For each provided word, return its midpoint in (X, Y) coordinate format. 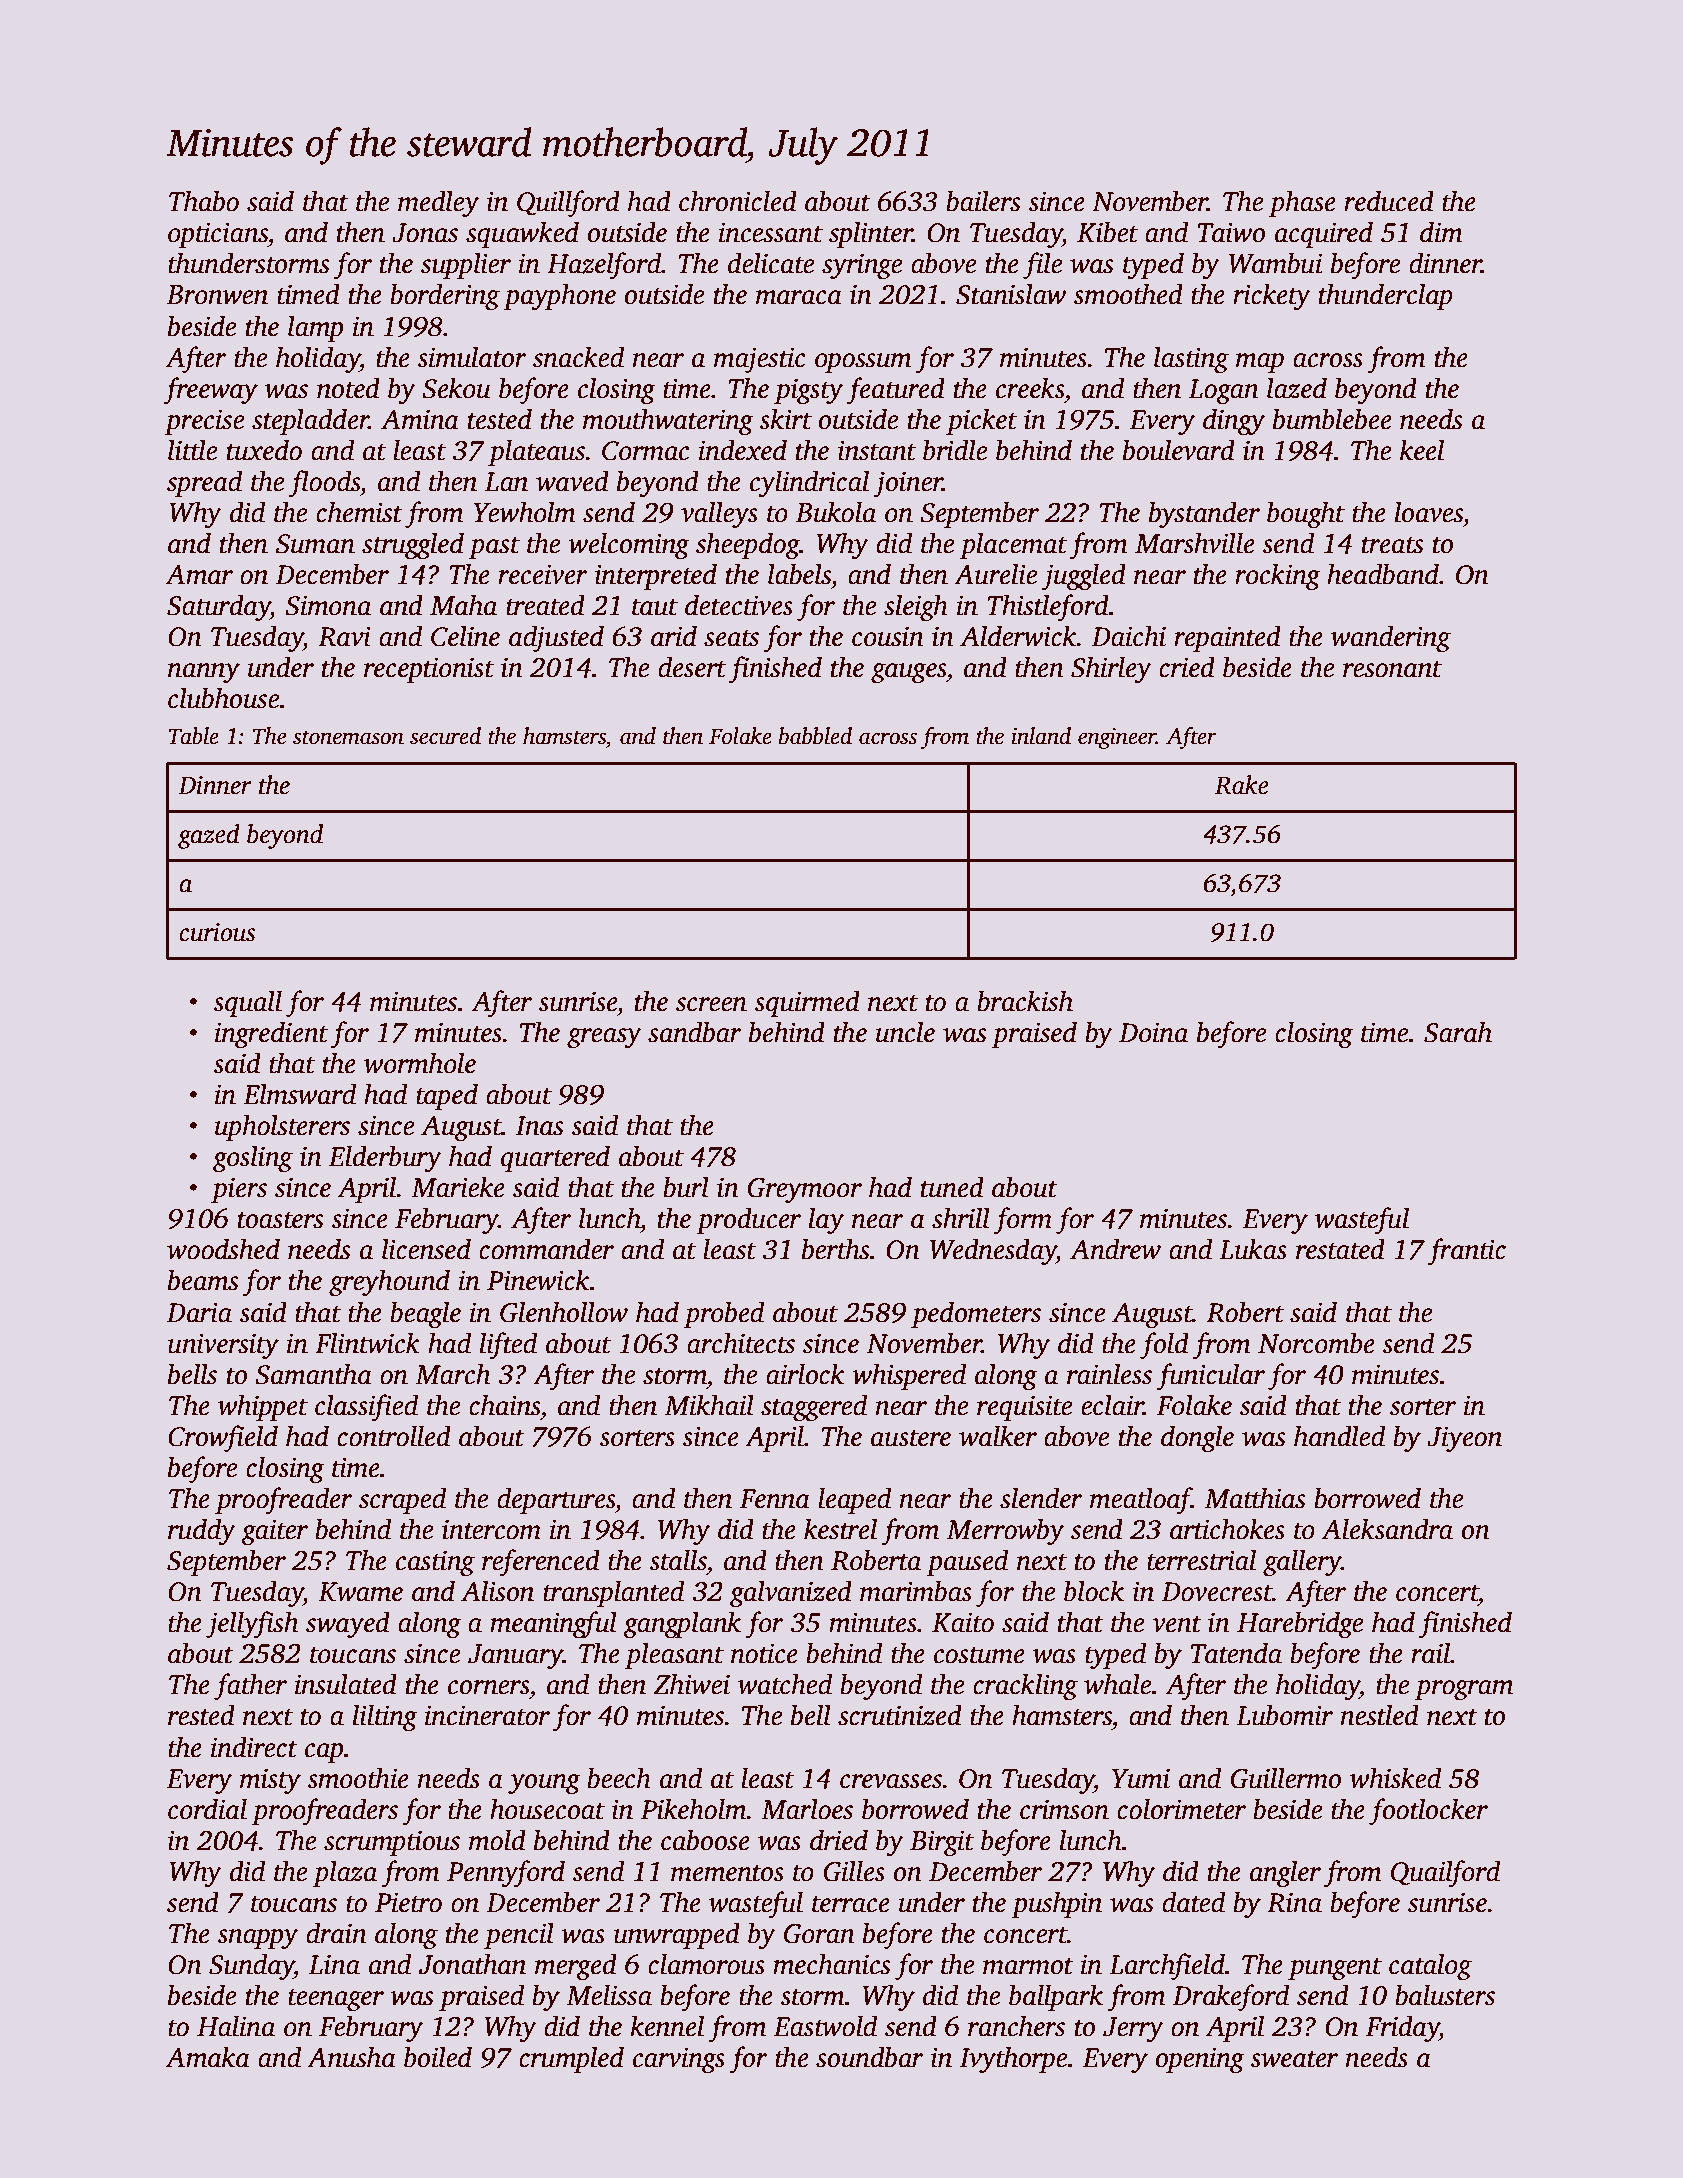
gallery (1302, 1562)
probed (724, 1314)
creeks (1030, 388)
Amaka (208, 2057)
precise (204, 422)
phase (1302, 203)
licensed (426, 1249)
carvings (679, 2060)
